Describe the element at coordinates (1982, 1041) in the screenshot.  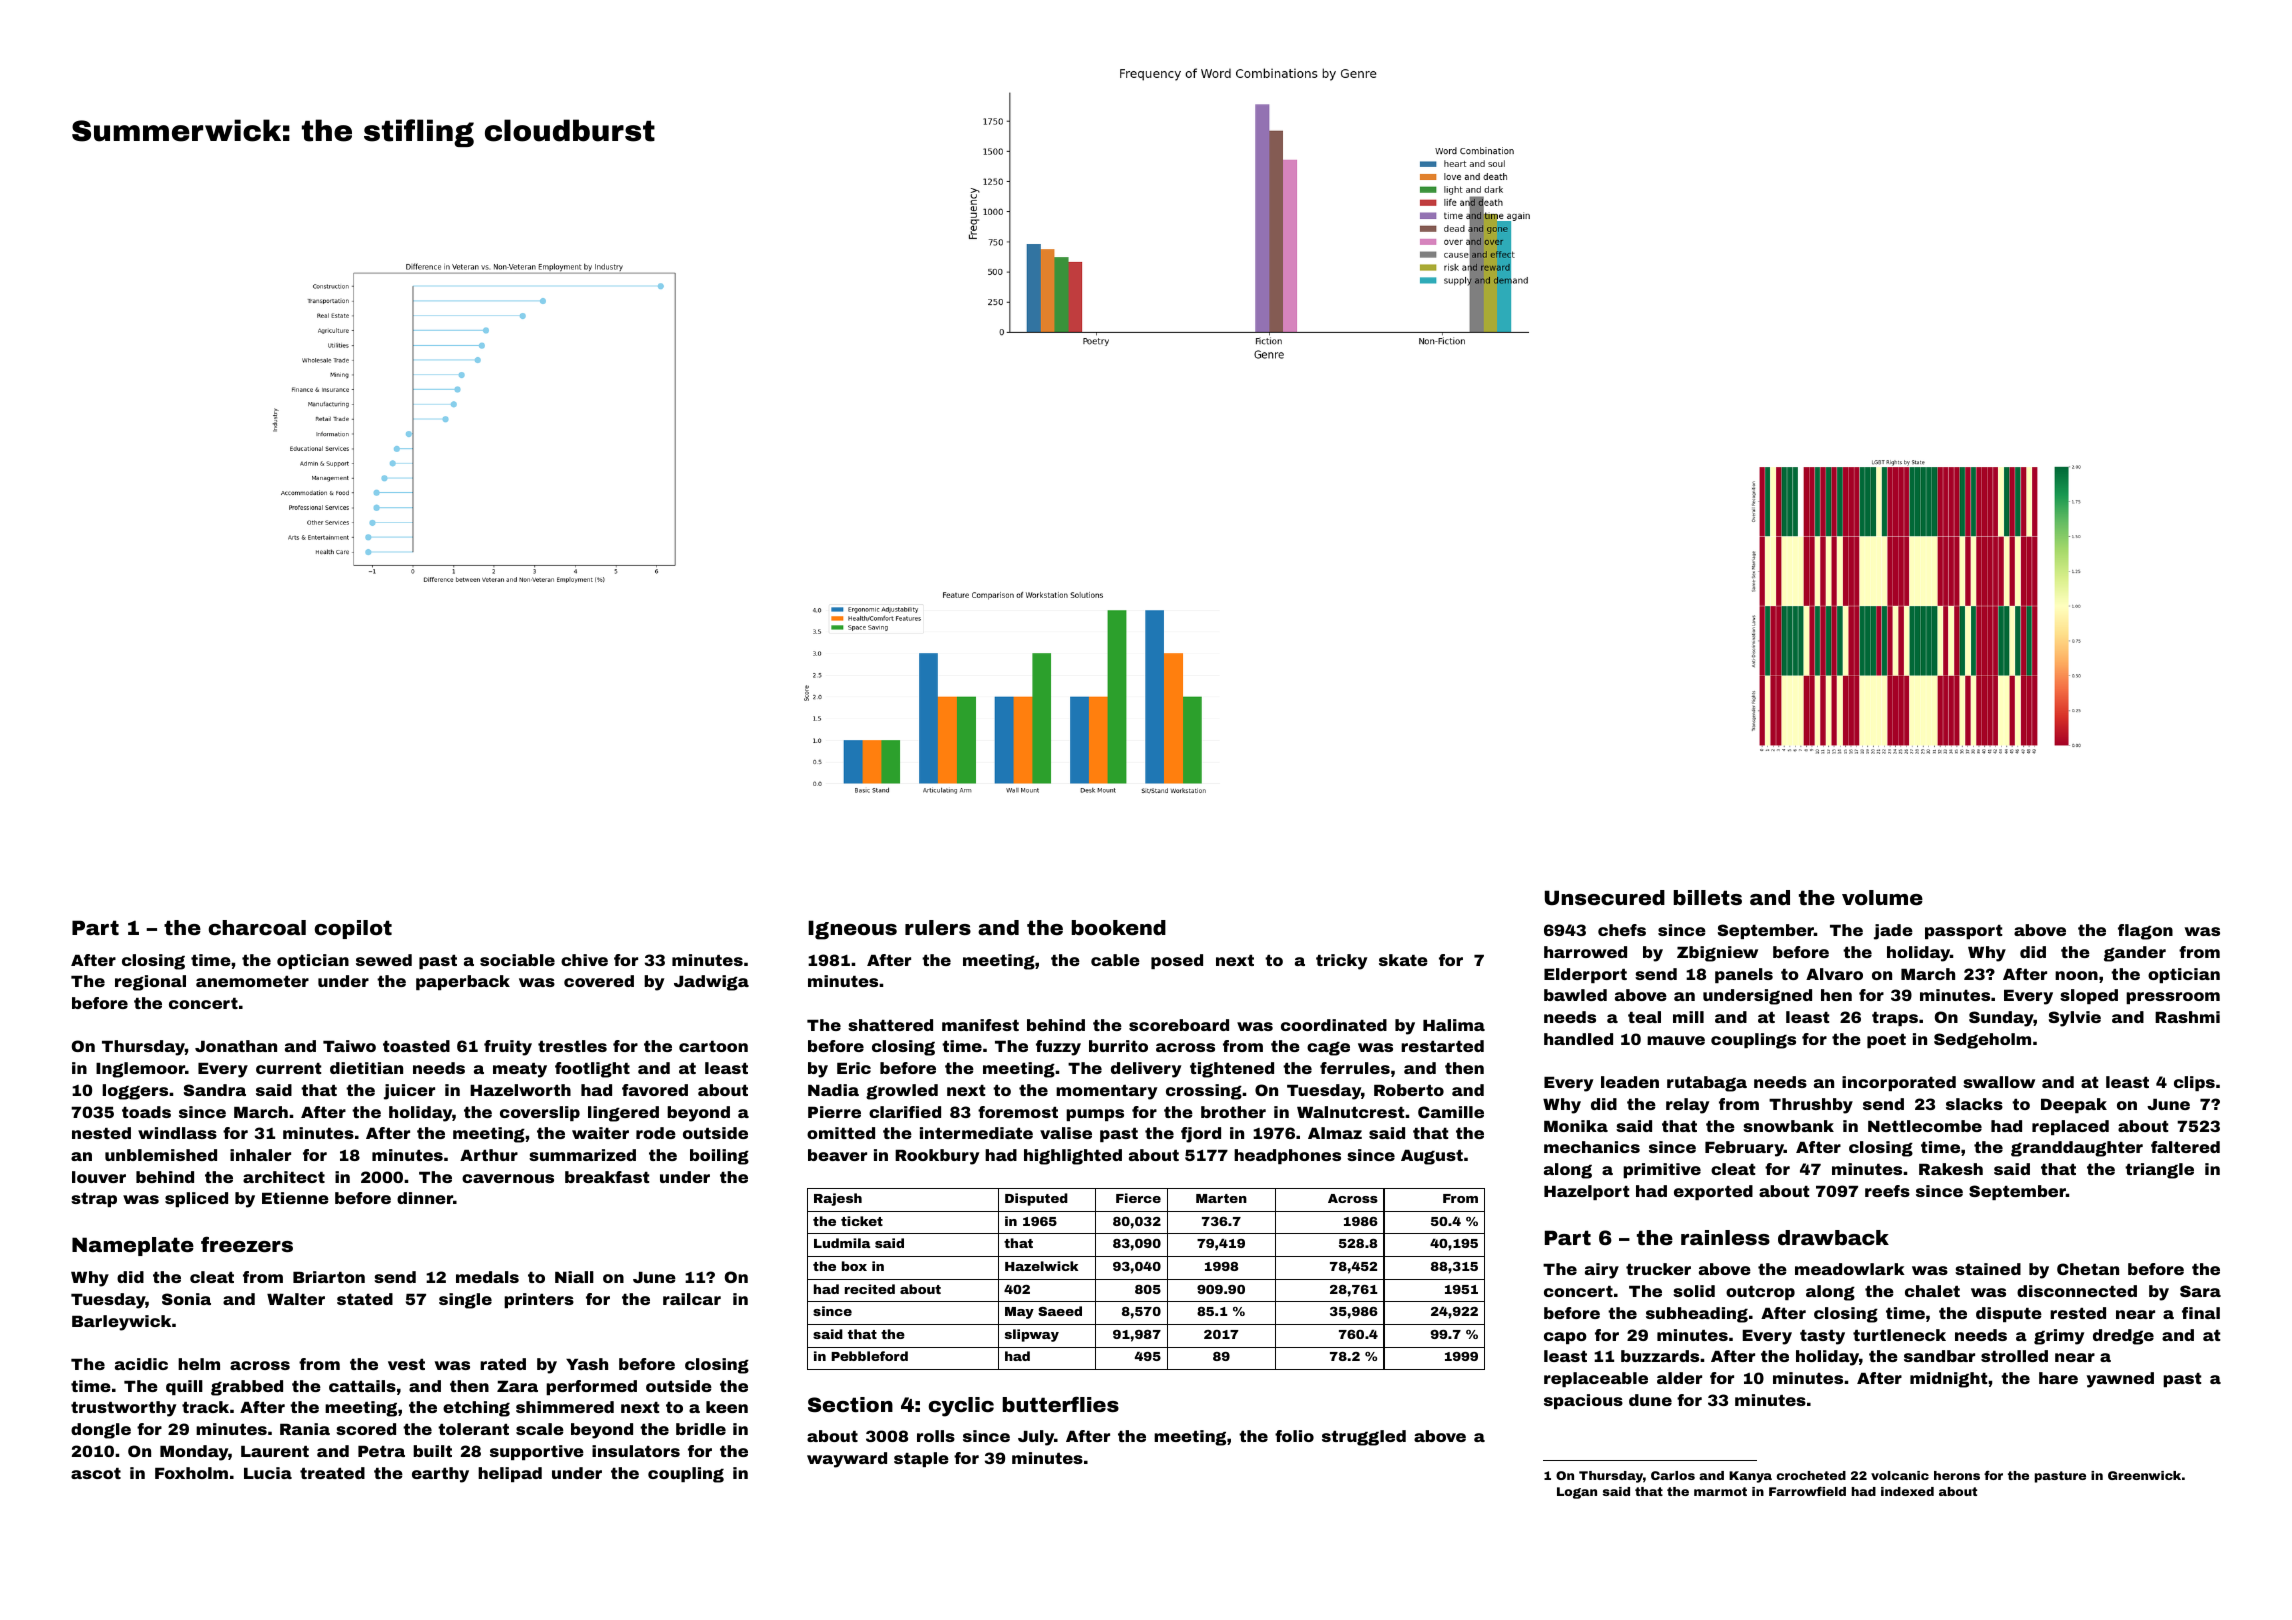
I see `Sedgeholm` at that location.
